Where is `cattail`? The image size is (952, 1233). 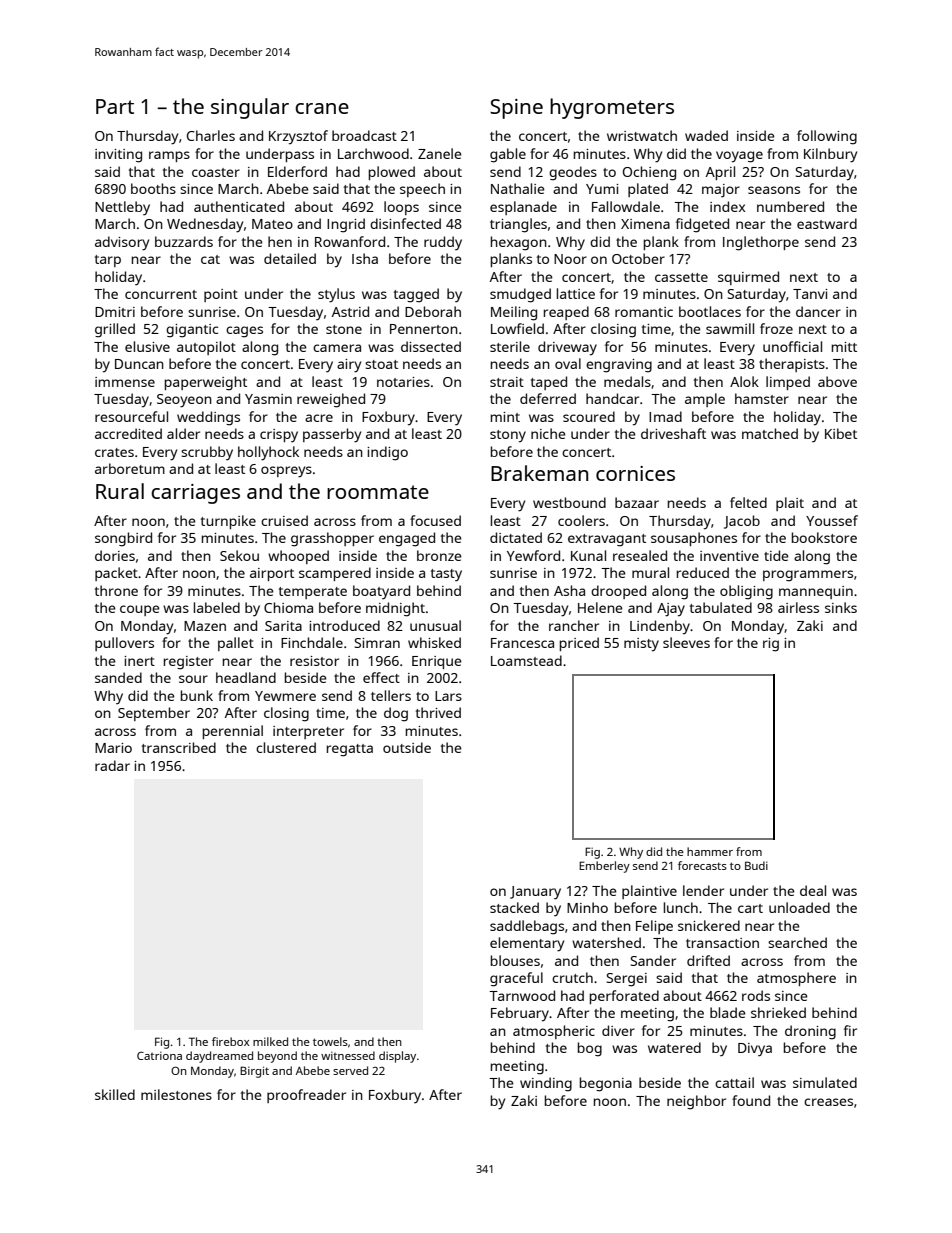
cattail is located at coordinates (734, 1082).
